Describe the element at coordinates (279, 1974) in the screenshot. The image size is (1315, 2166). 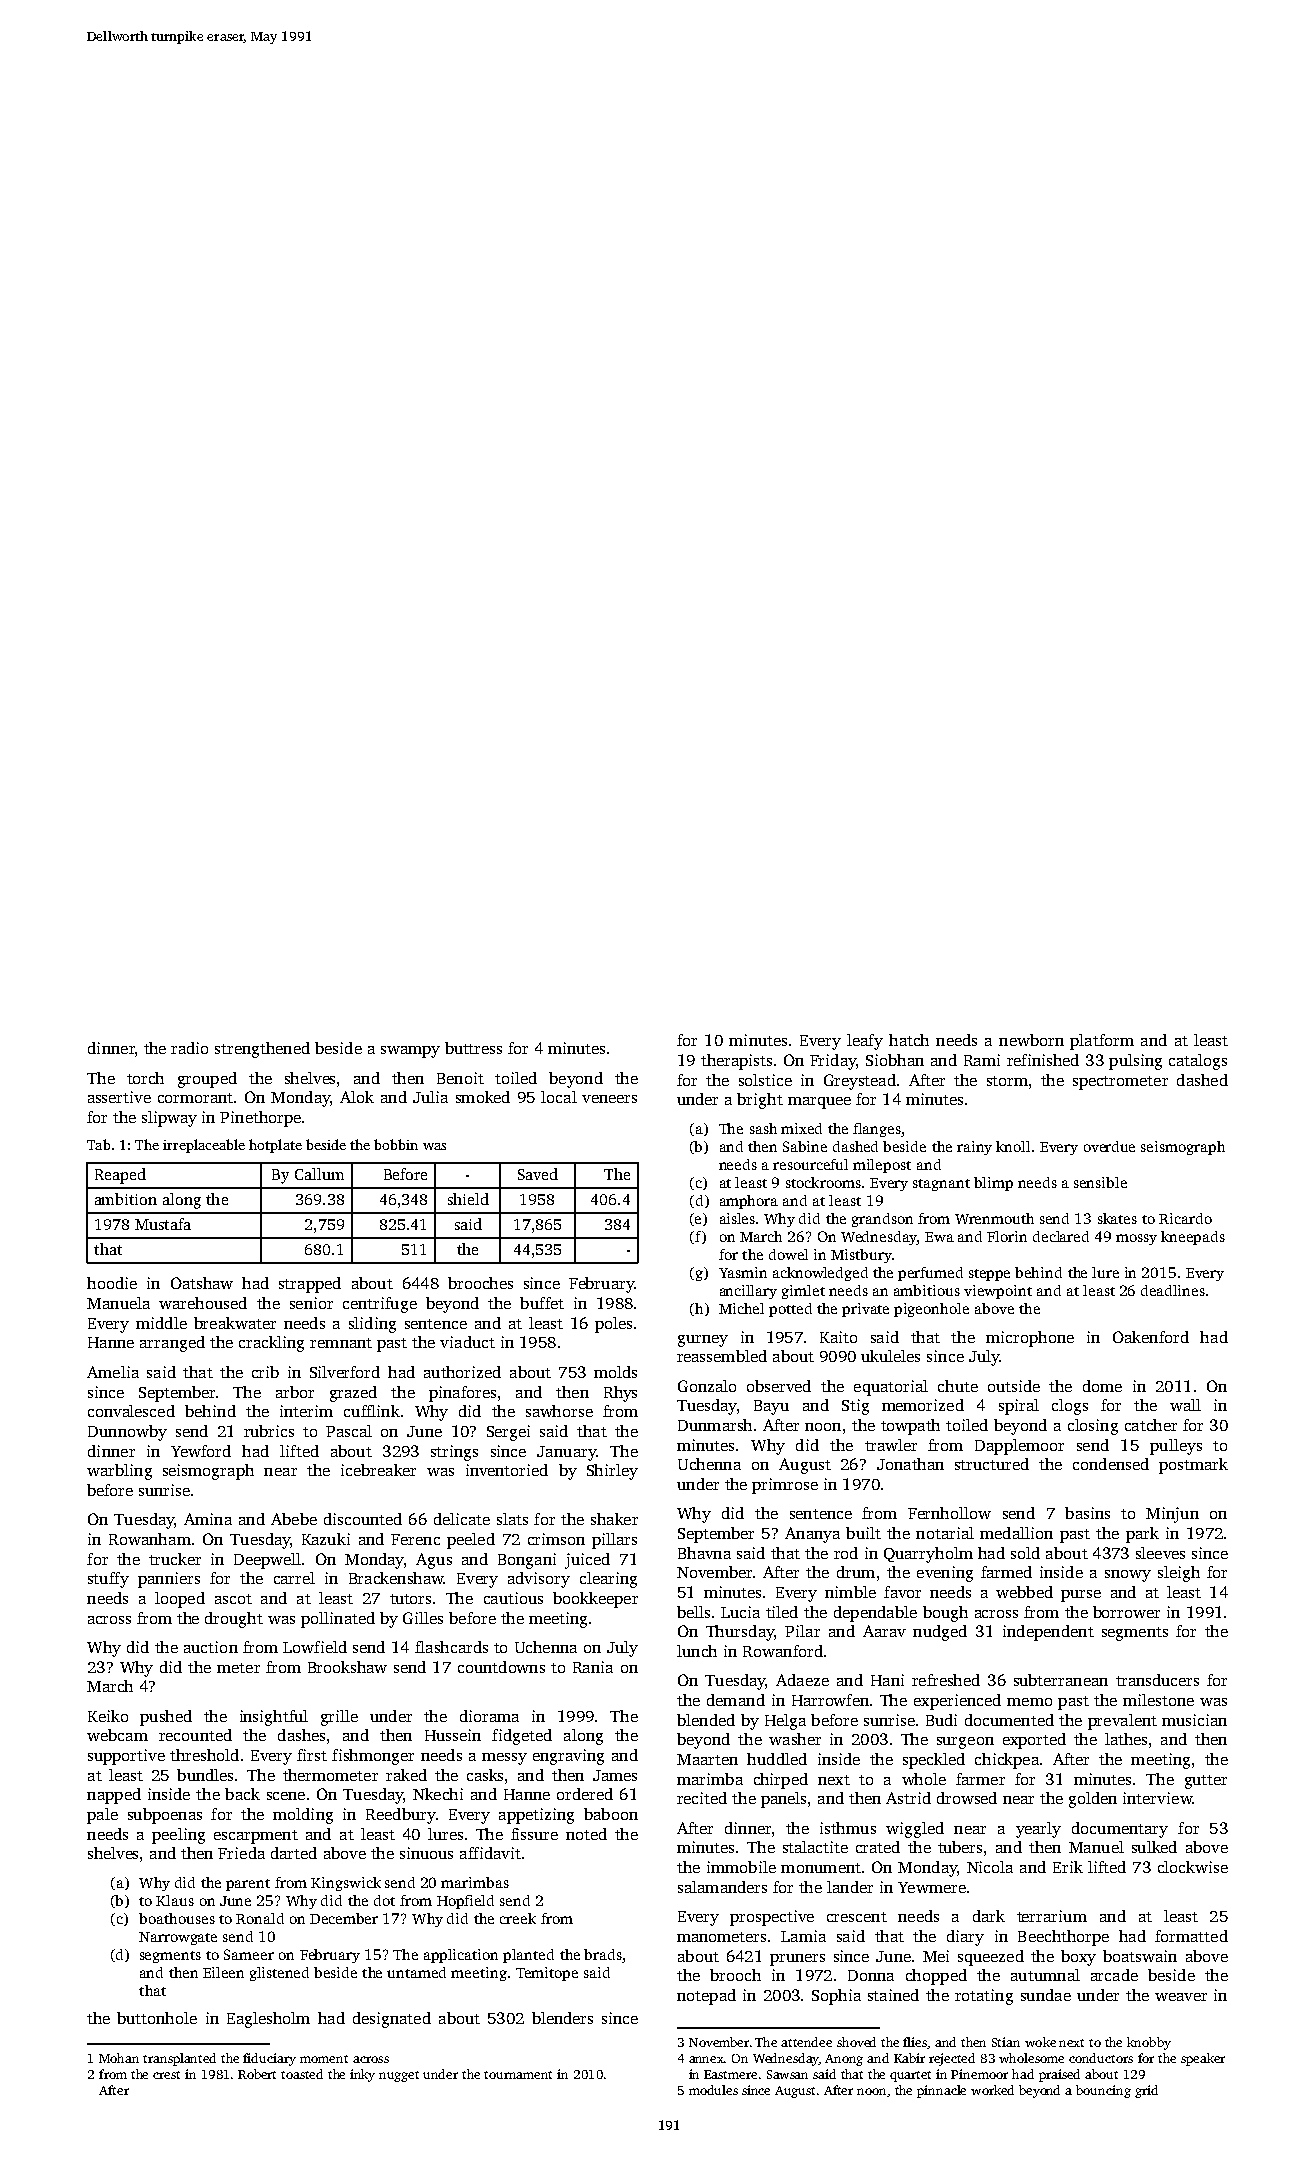
I see `glistened` at that location.
